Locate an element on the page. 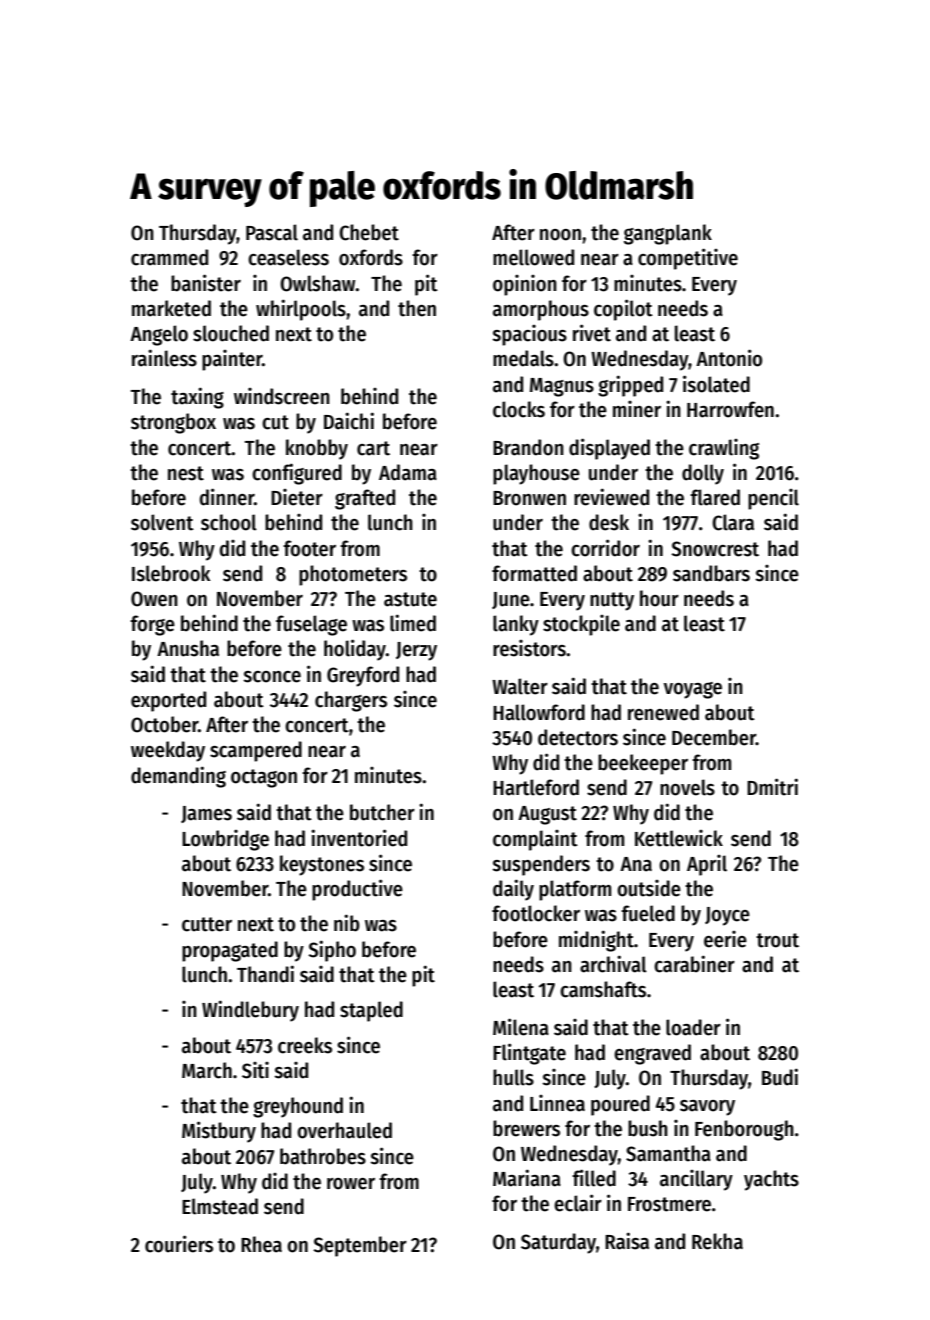  Walter is located at coordinates (520, 686).
